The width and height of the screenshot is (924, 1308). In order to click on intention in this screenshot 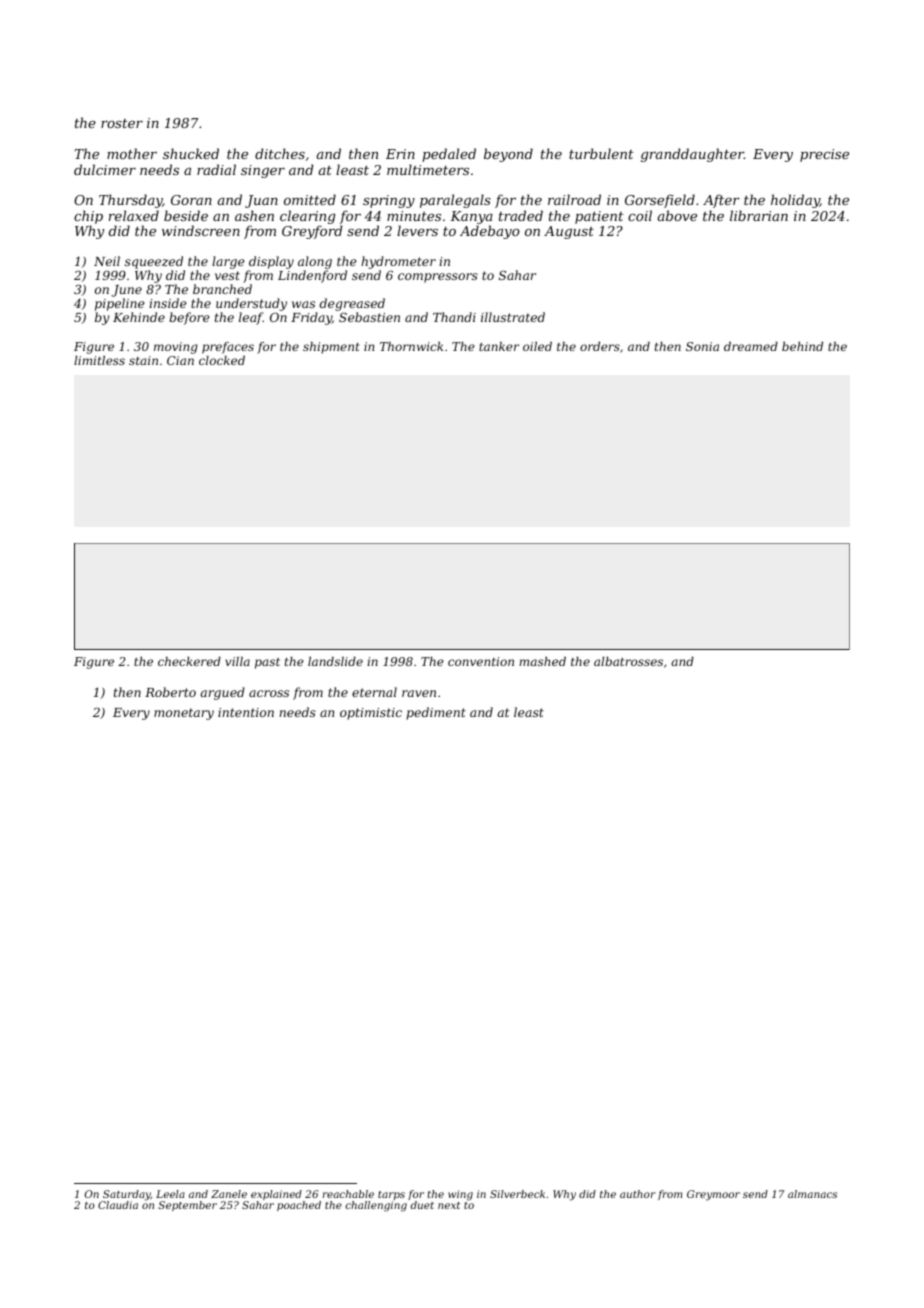, I will do `click(246, 712)`.
